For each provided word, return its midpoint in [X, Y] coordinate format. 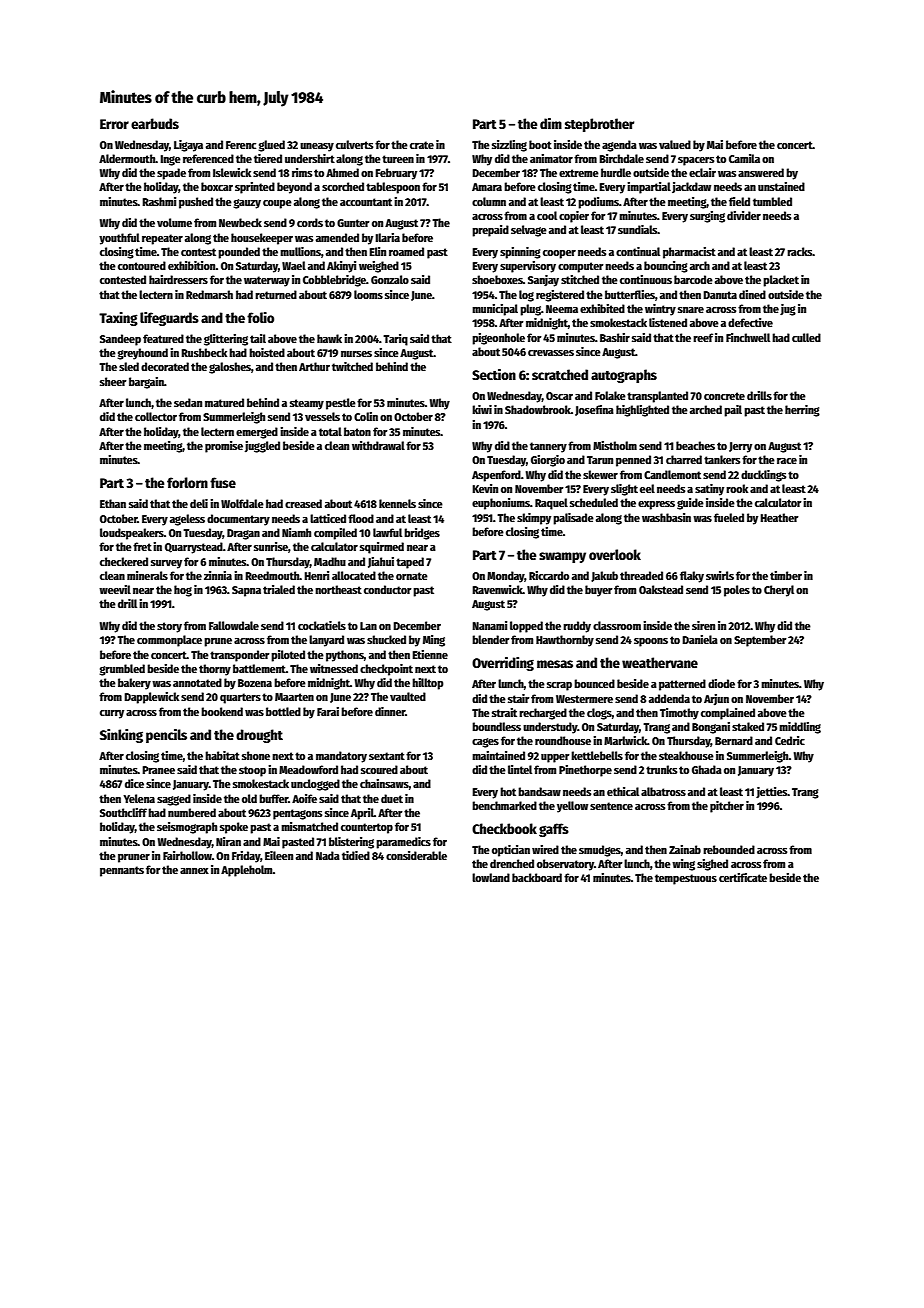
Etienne [430, 654]
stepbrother [599, 125]
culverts [354, 144]
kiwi [482, 409]
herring [802, 411]
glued [271, 146]
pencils [166, 736]
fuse [223, 482]
